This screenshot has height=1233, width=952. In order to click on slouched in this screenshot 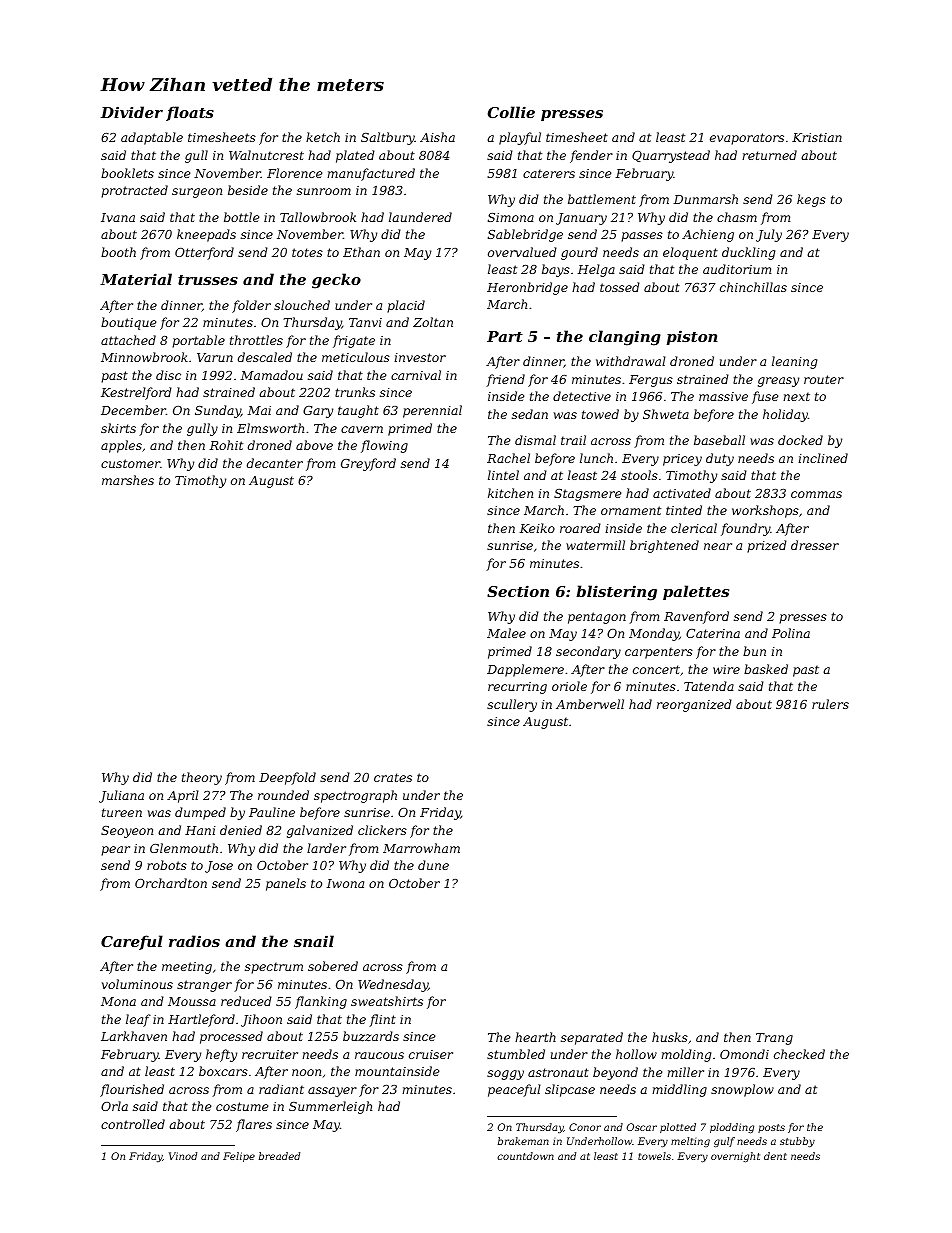, I will do `click(302, 305)`.
